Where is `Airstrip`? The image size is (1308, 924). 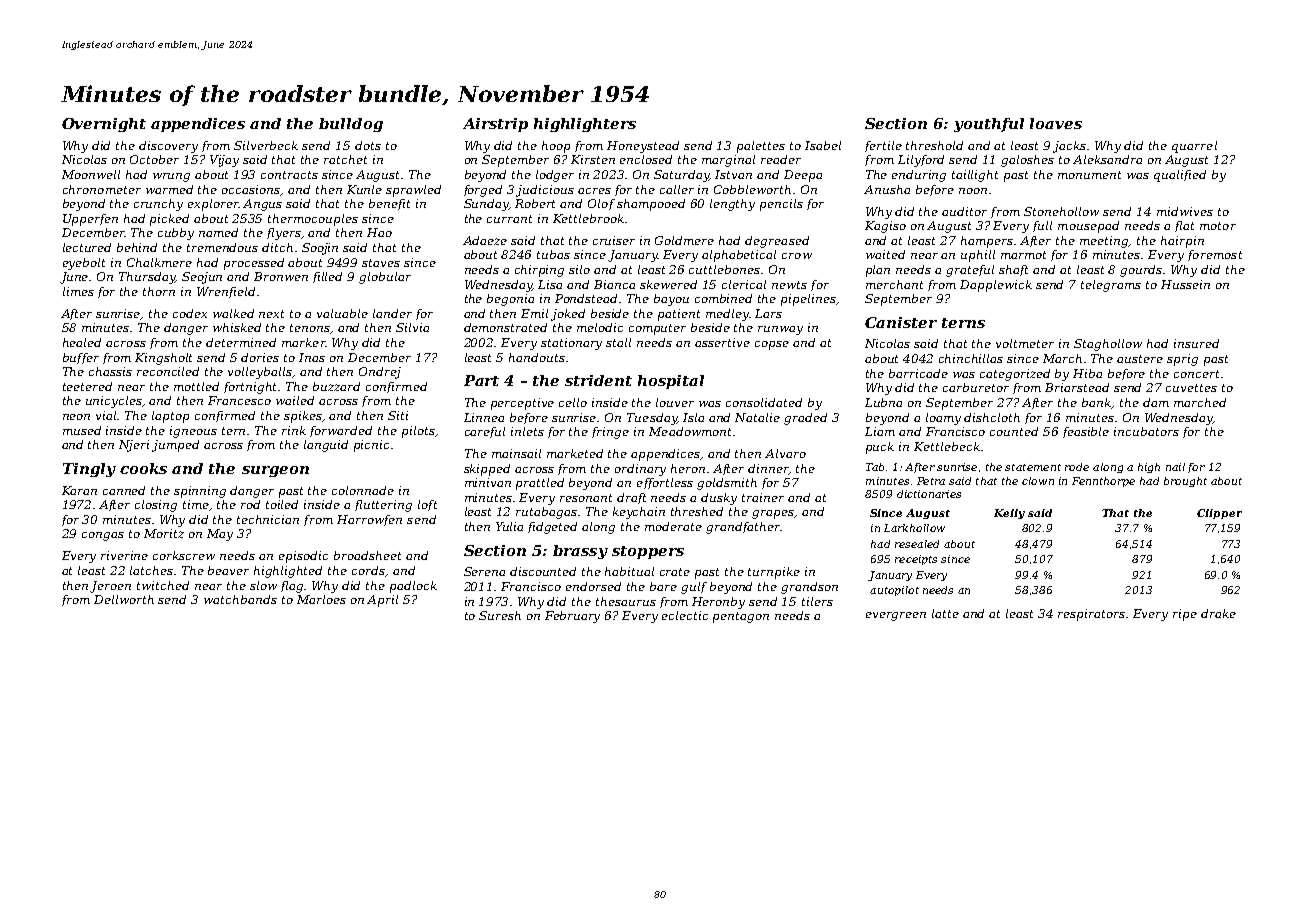
Airstrip is located at coordinates (495, 125).
